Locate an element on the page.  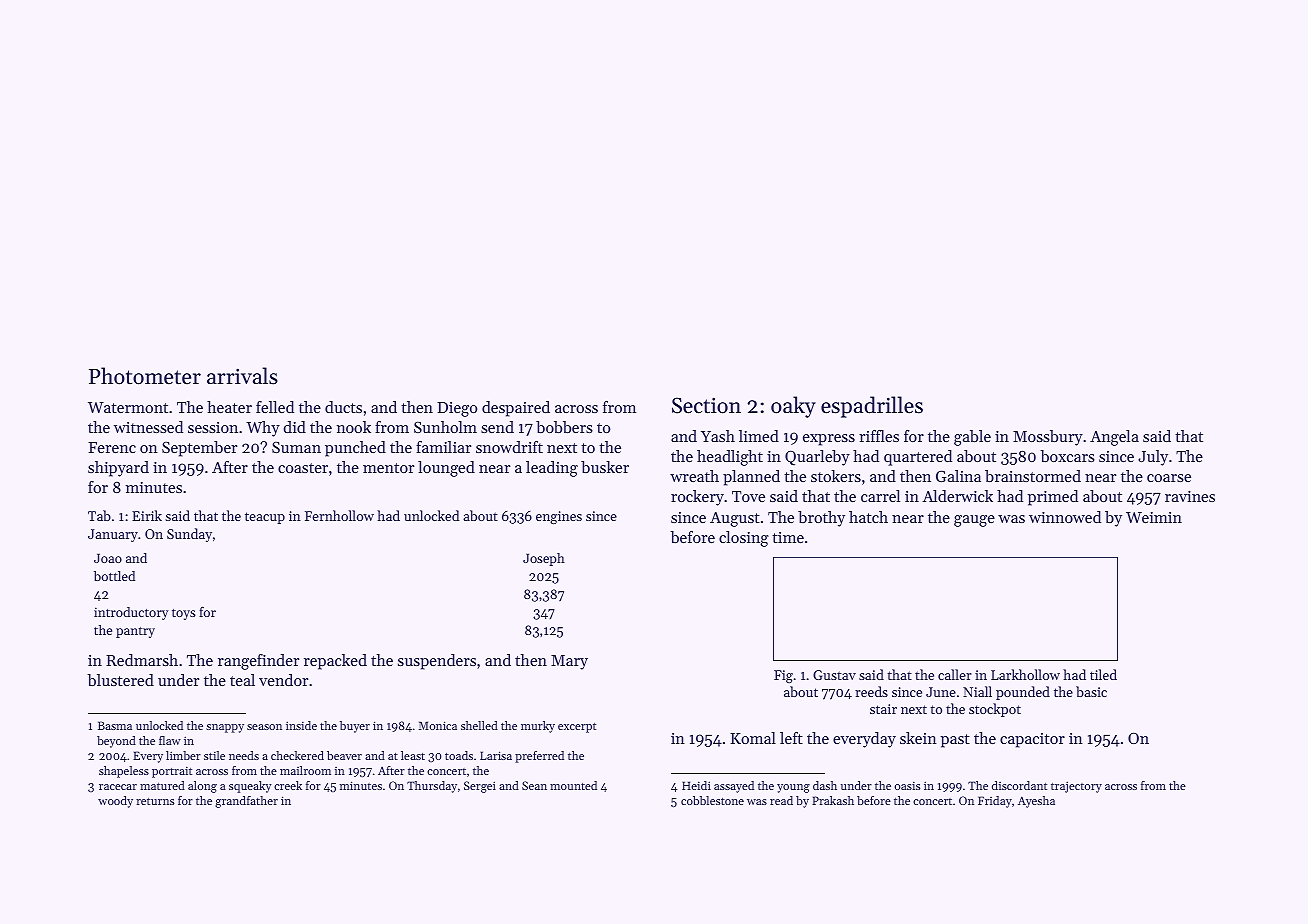
Mossbury is located at coordinates (1048, 438).
